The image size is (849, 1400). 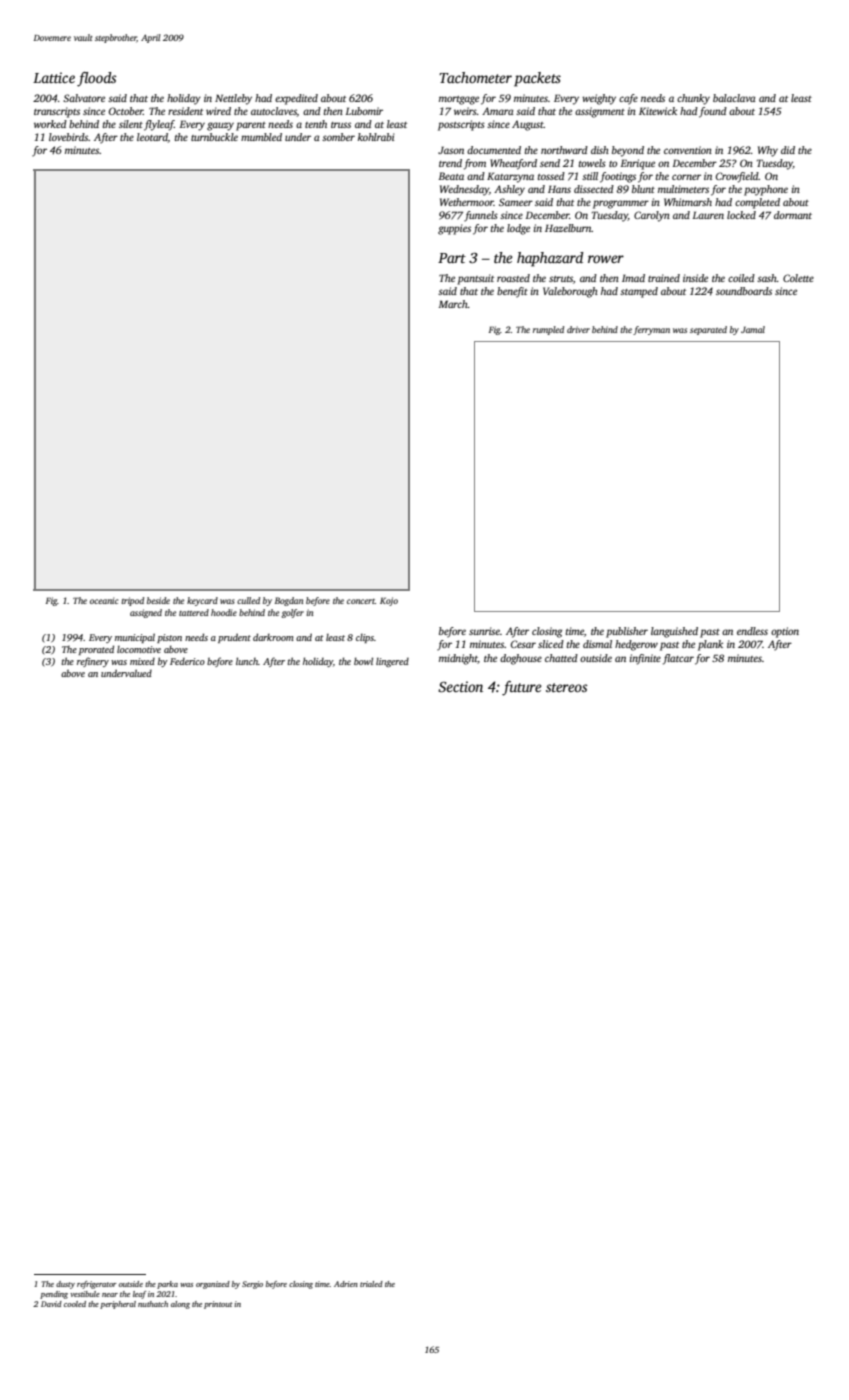 What do you see at coordinates (452, 258) in the image?
I see `Part` at bounding box center [452, 258].
